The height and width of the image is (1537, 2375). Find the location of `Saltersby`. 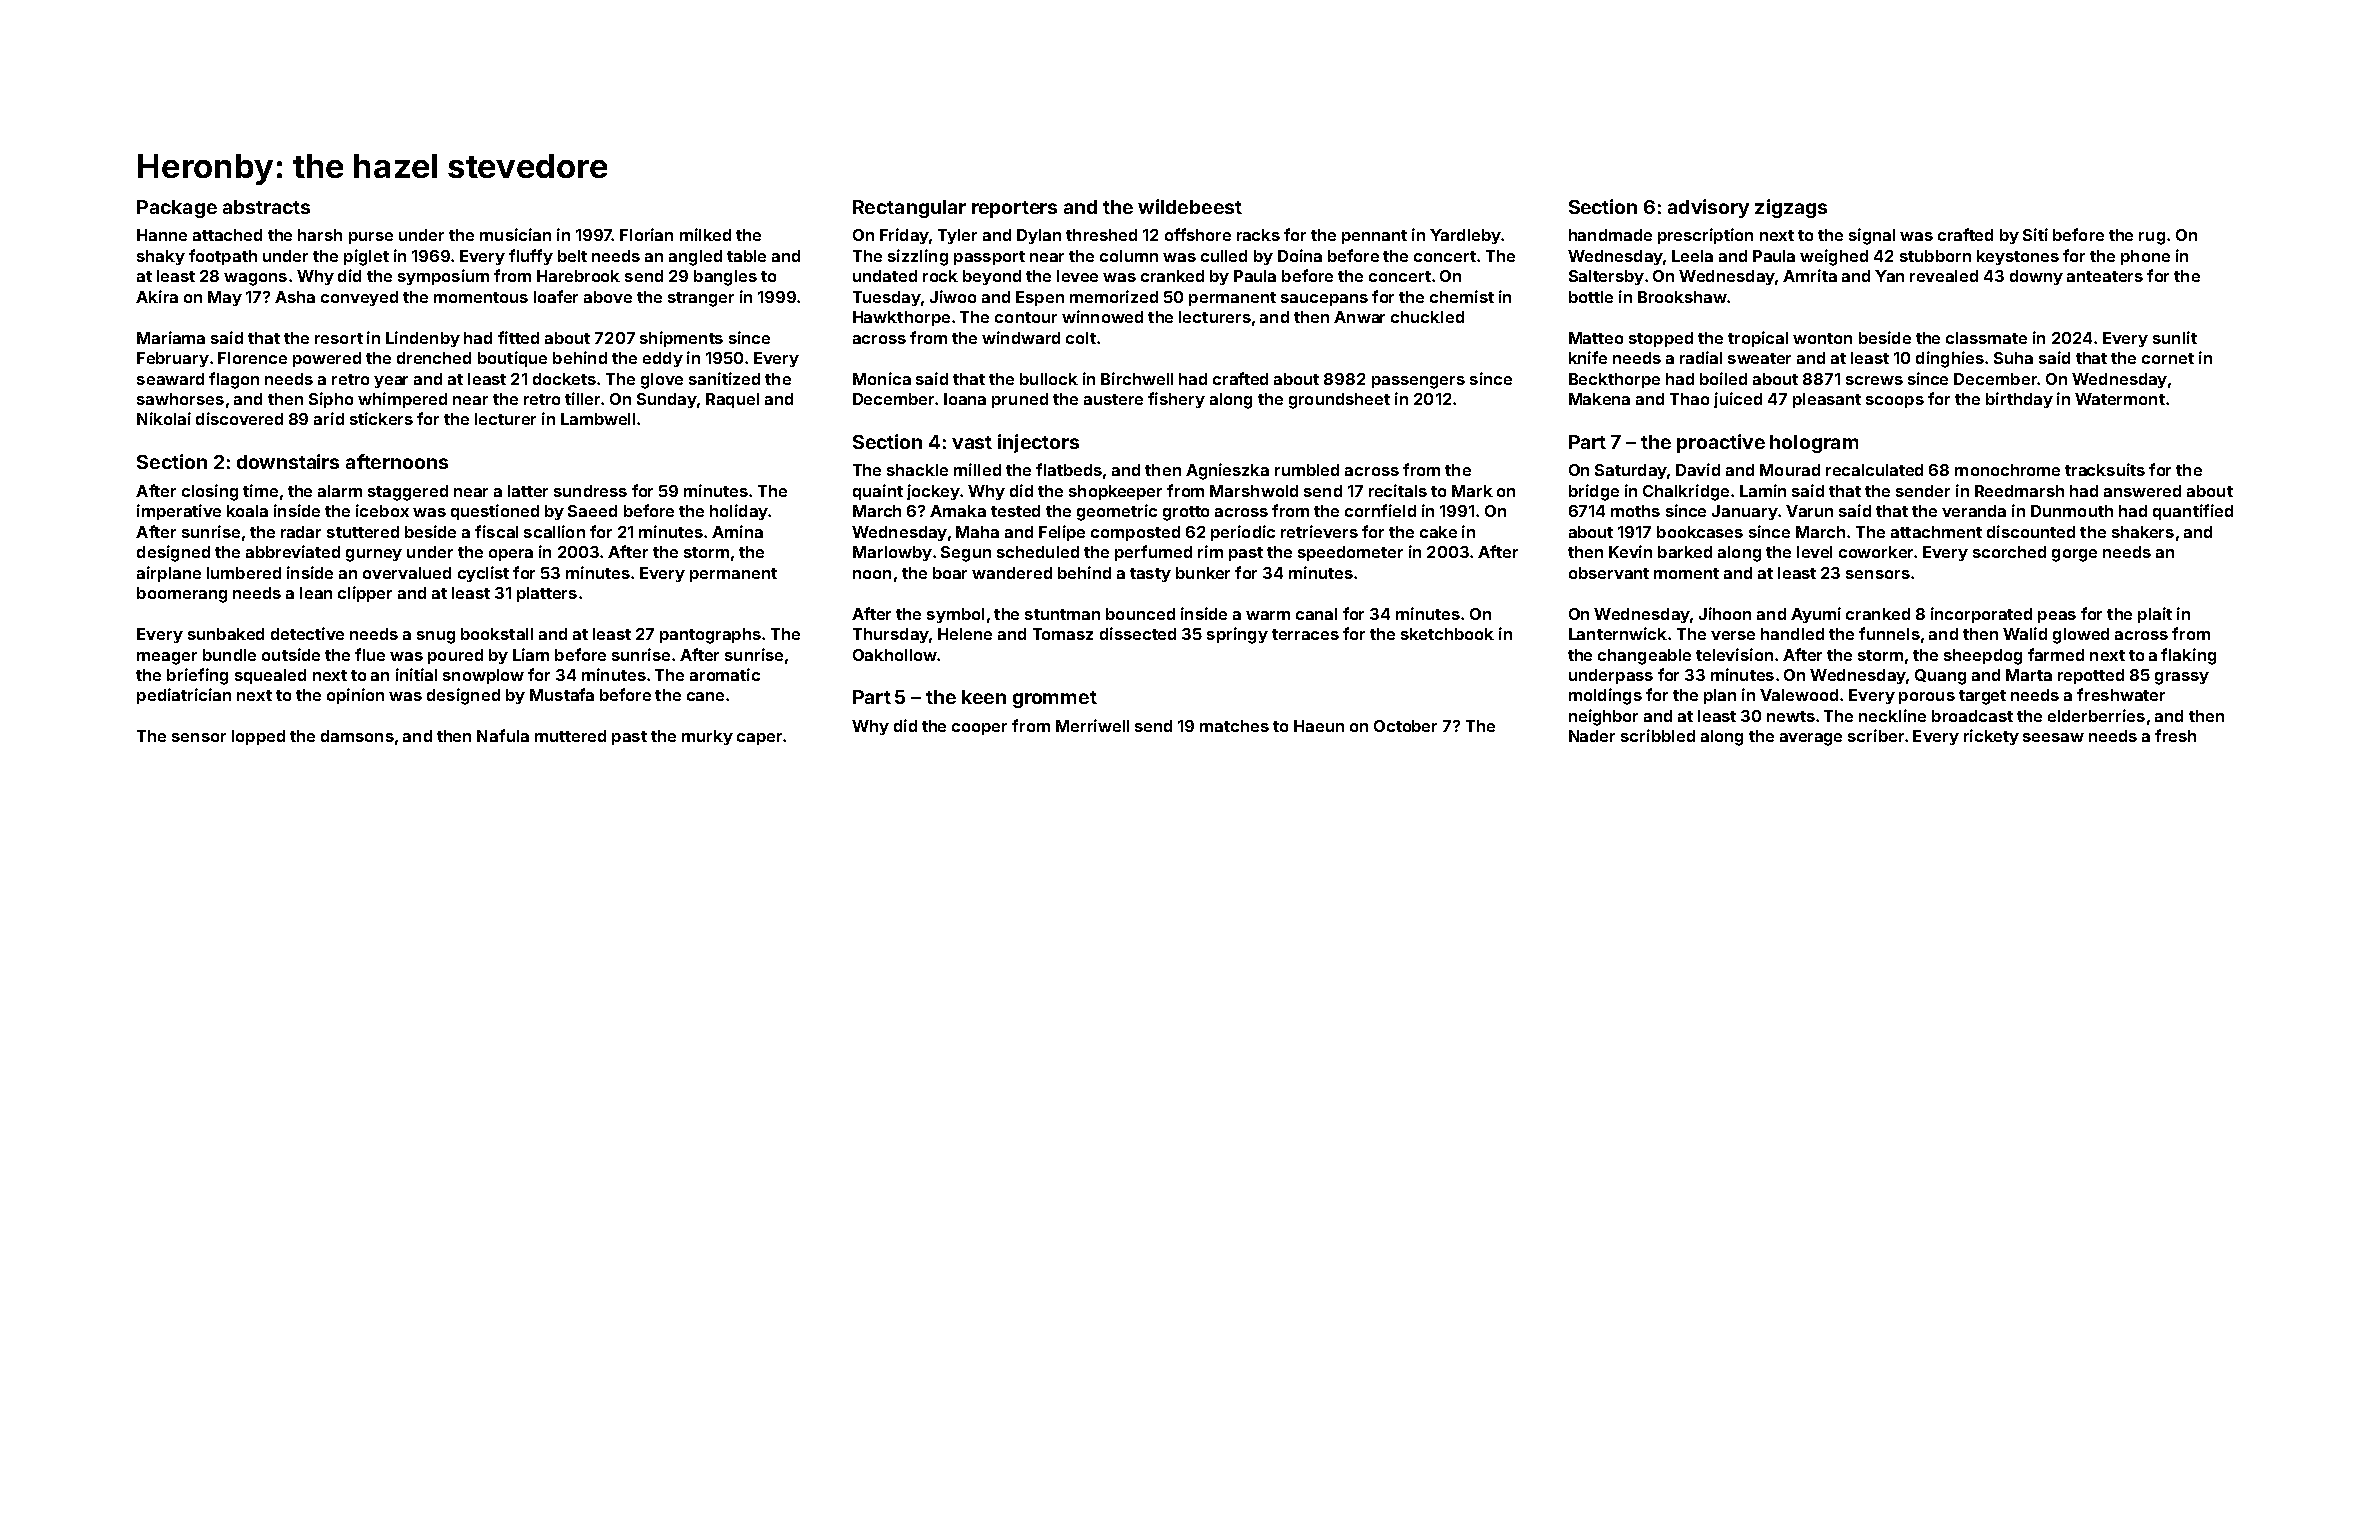

Saltersby is located at coordinates (1606, 277).
